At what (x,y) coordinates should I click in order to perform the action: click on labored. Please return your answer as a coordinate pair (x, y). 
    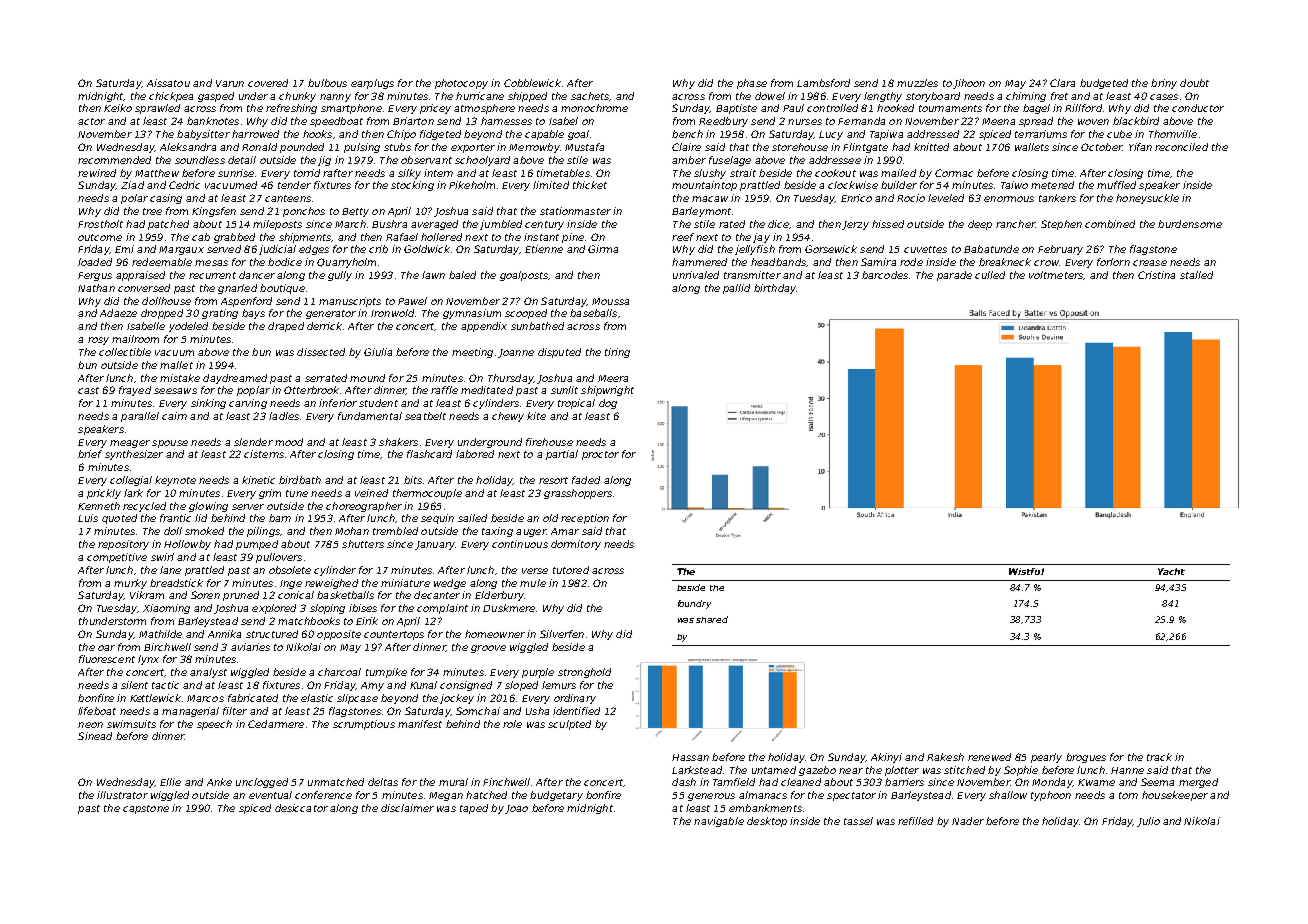
    Looking at the image, I should click on (475, 454).
